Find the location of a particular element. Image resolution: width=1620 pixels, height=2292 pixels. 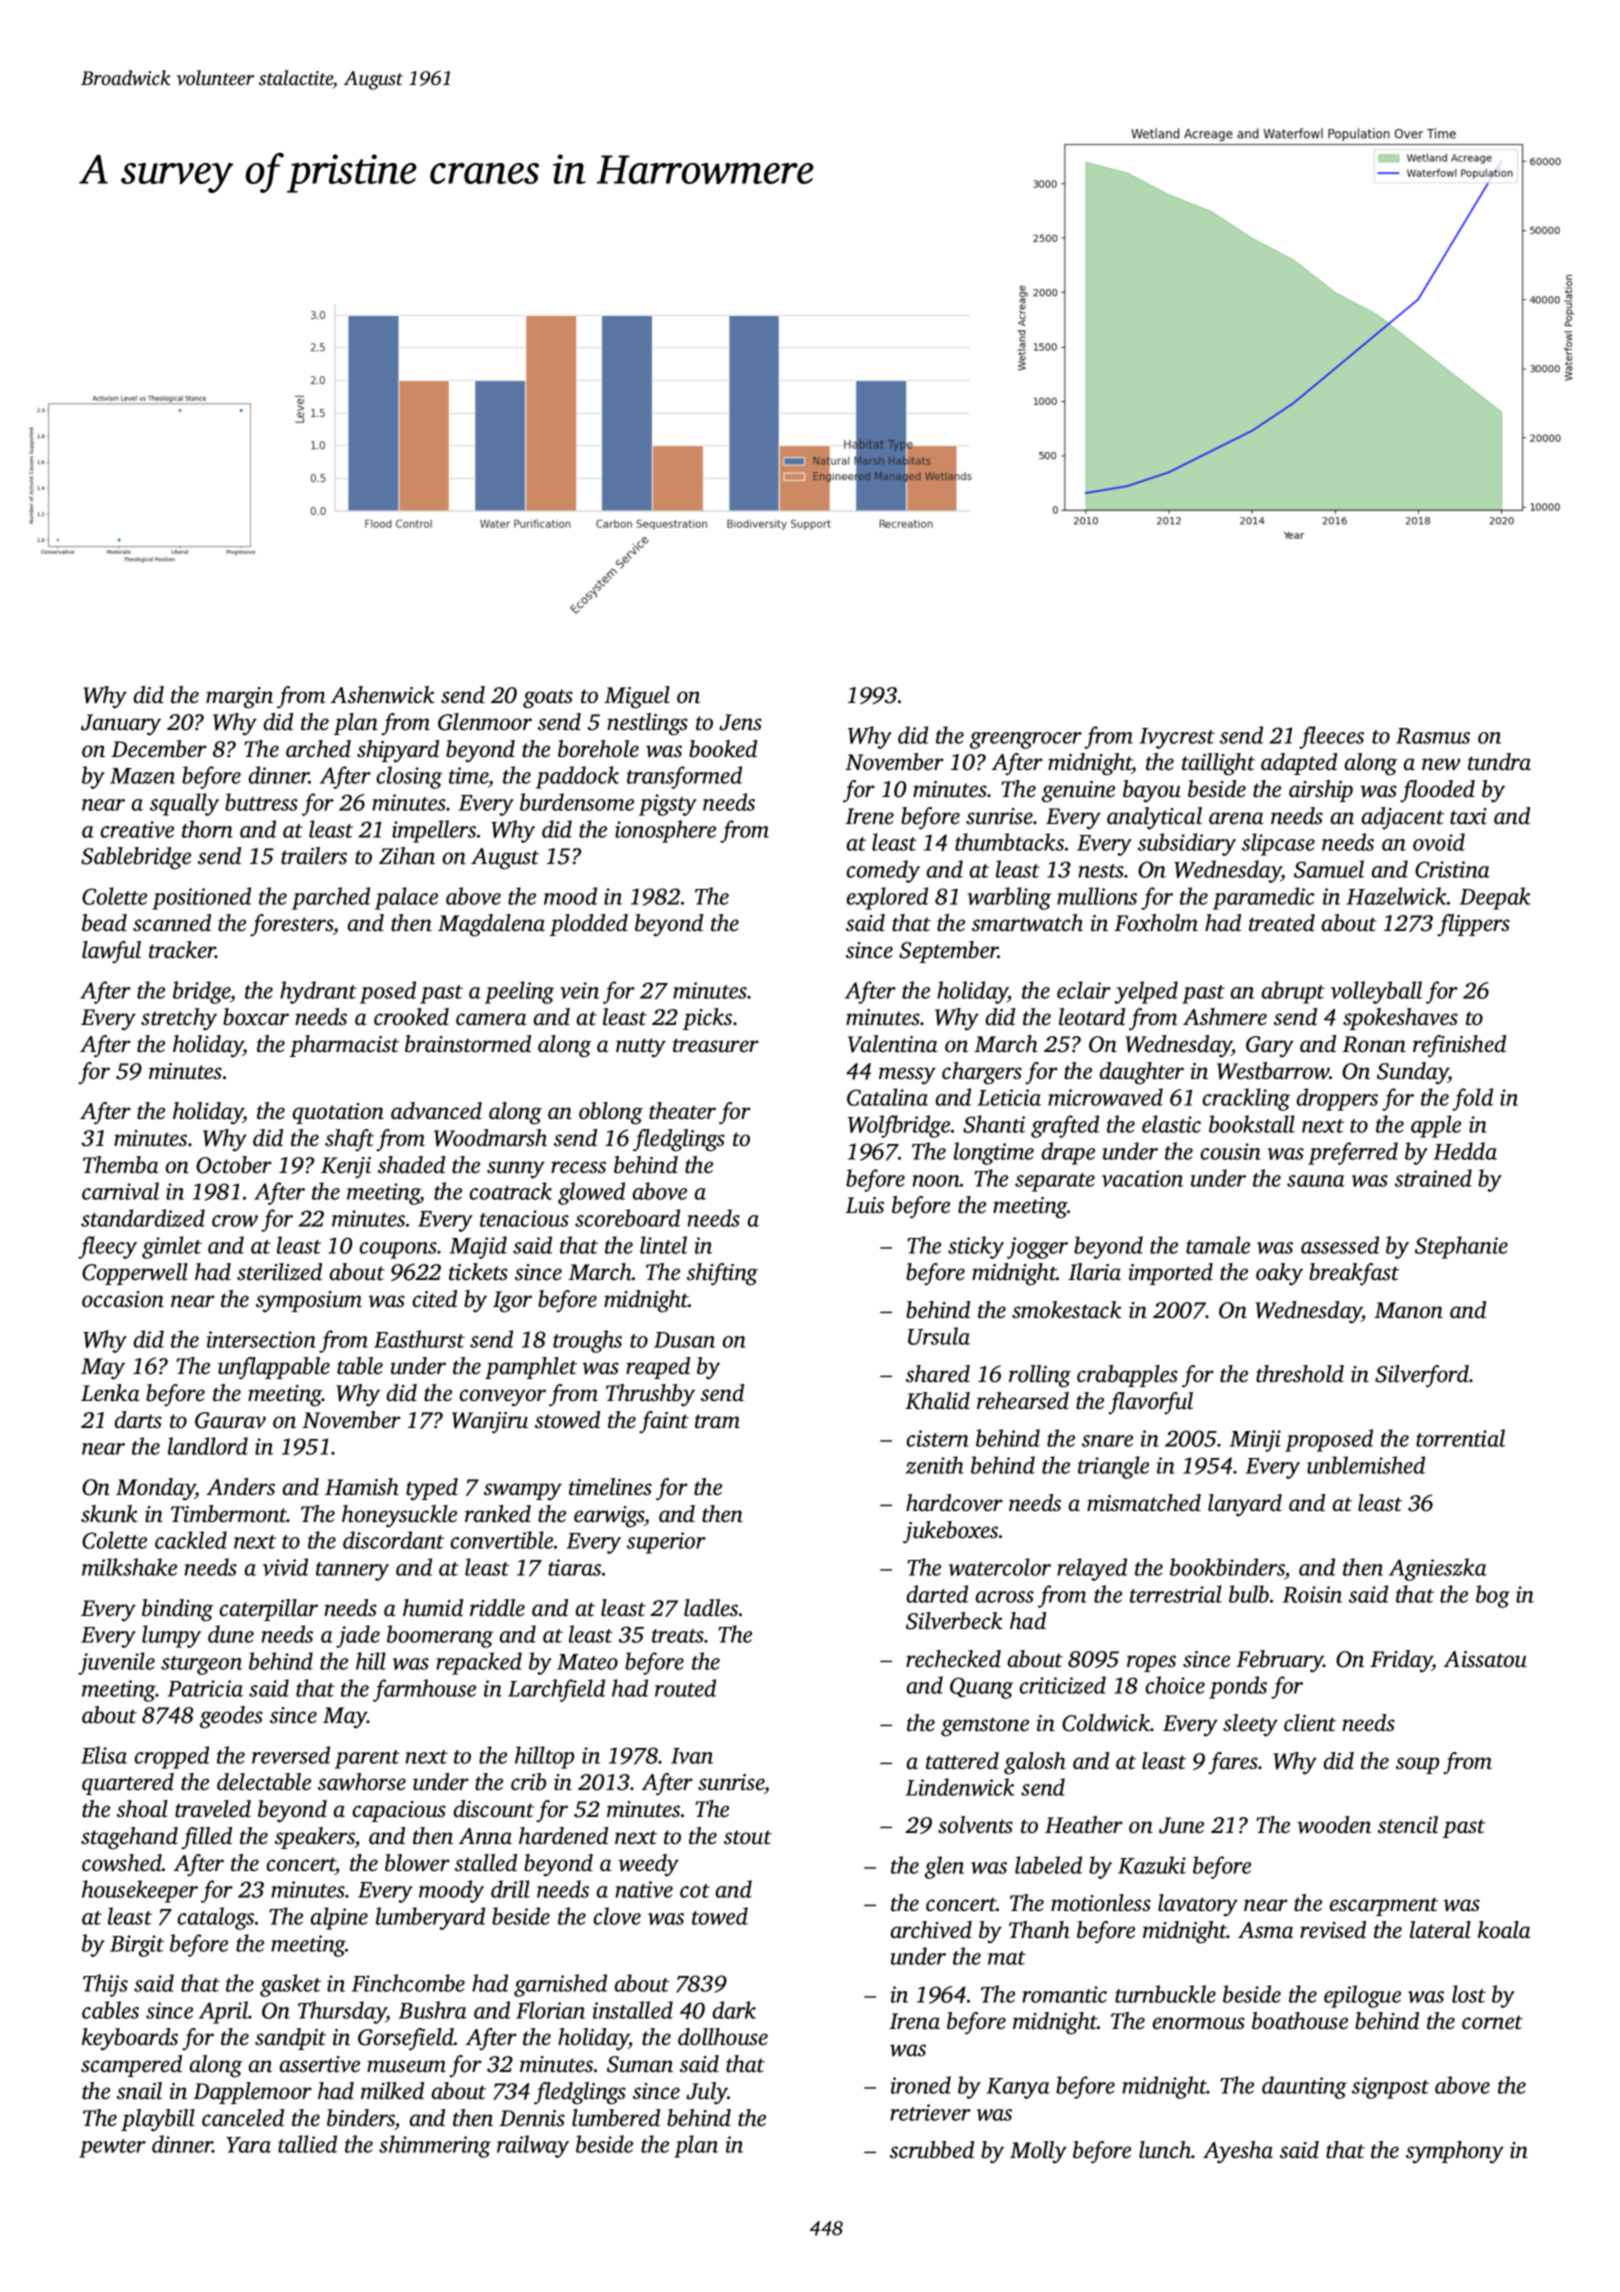

warbling is located at coordinates (1009, 898).
